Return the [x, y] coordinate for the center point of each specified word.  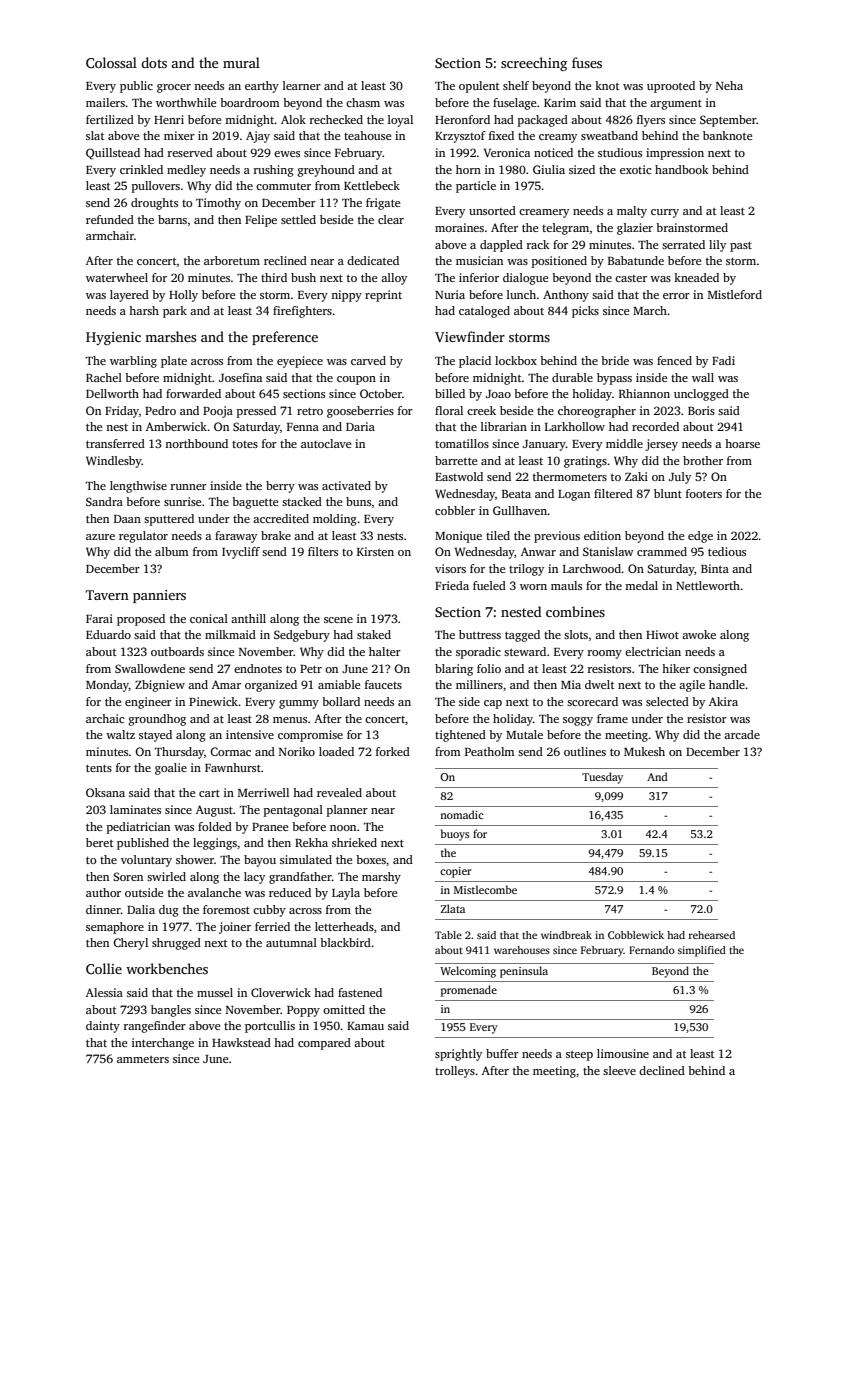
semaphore [115, 928]
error [676, 296]
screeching [534, 64]
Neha [729, 85]
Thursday [179, 753]
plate [174, 362]
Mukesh [644, 751]
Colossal [111, 62]
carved [368, 360]
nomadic [462, 814]
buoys [455, 835]
